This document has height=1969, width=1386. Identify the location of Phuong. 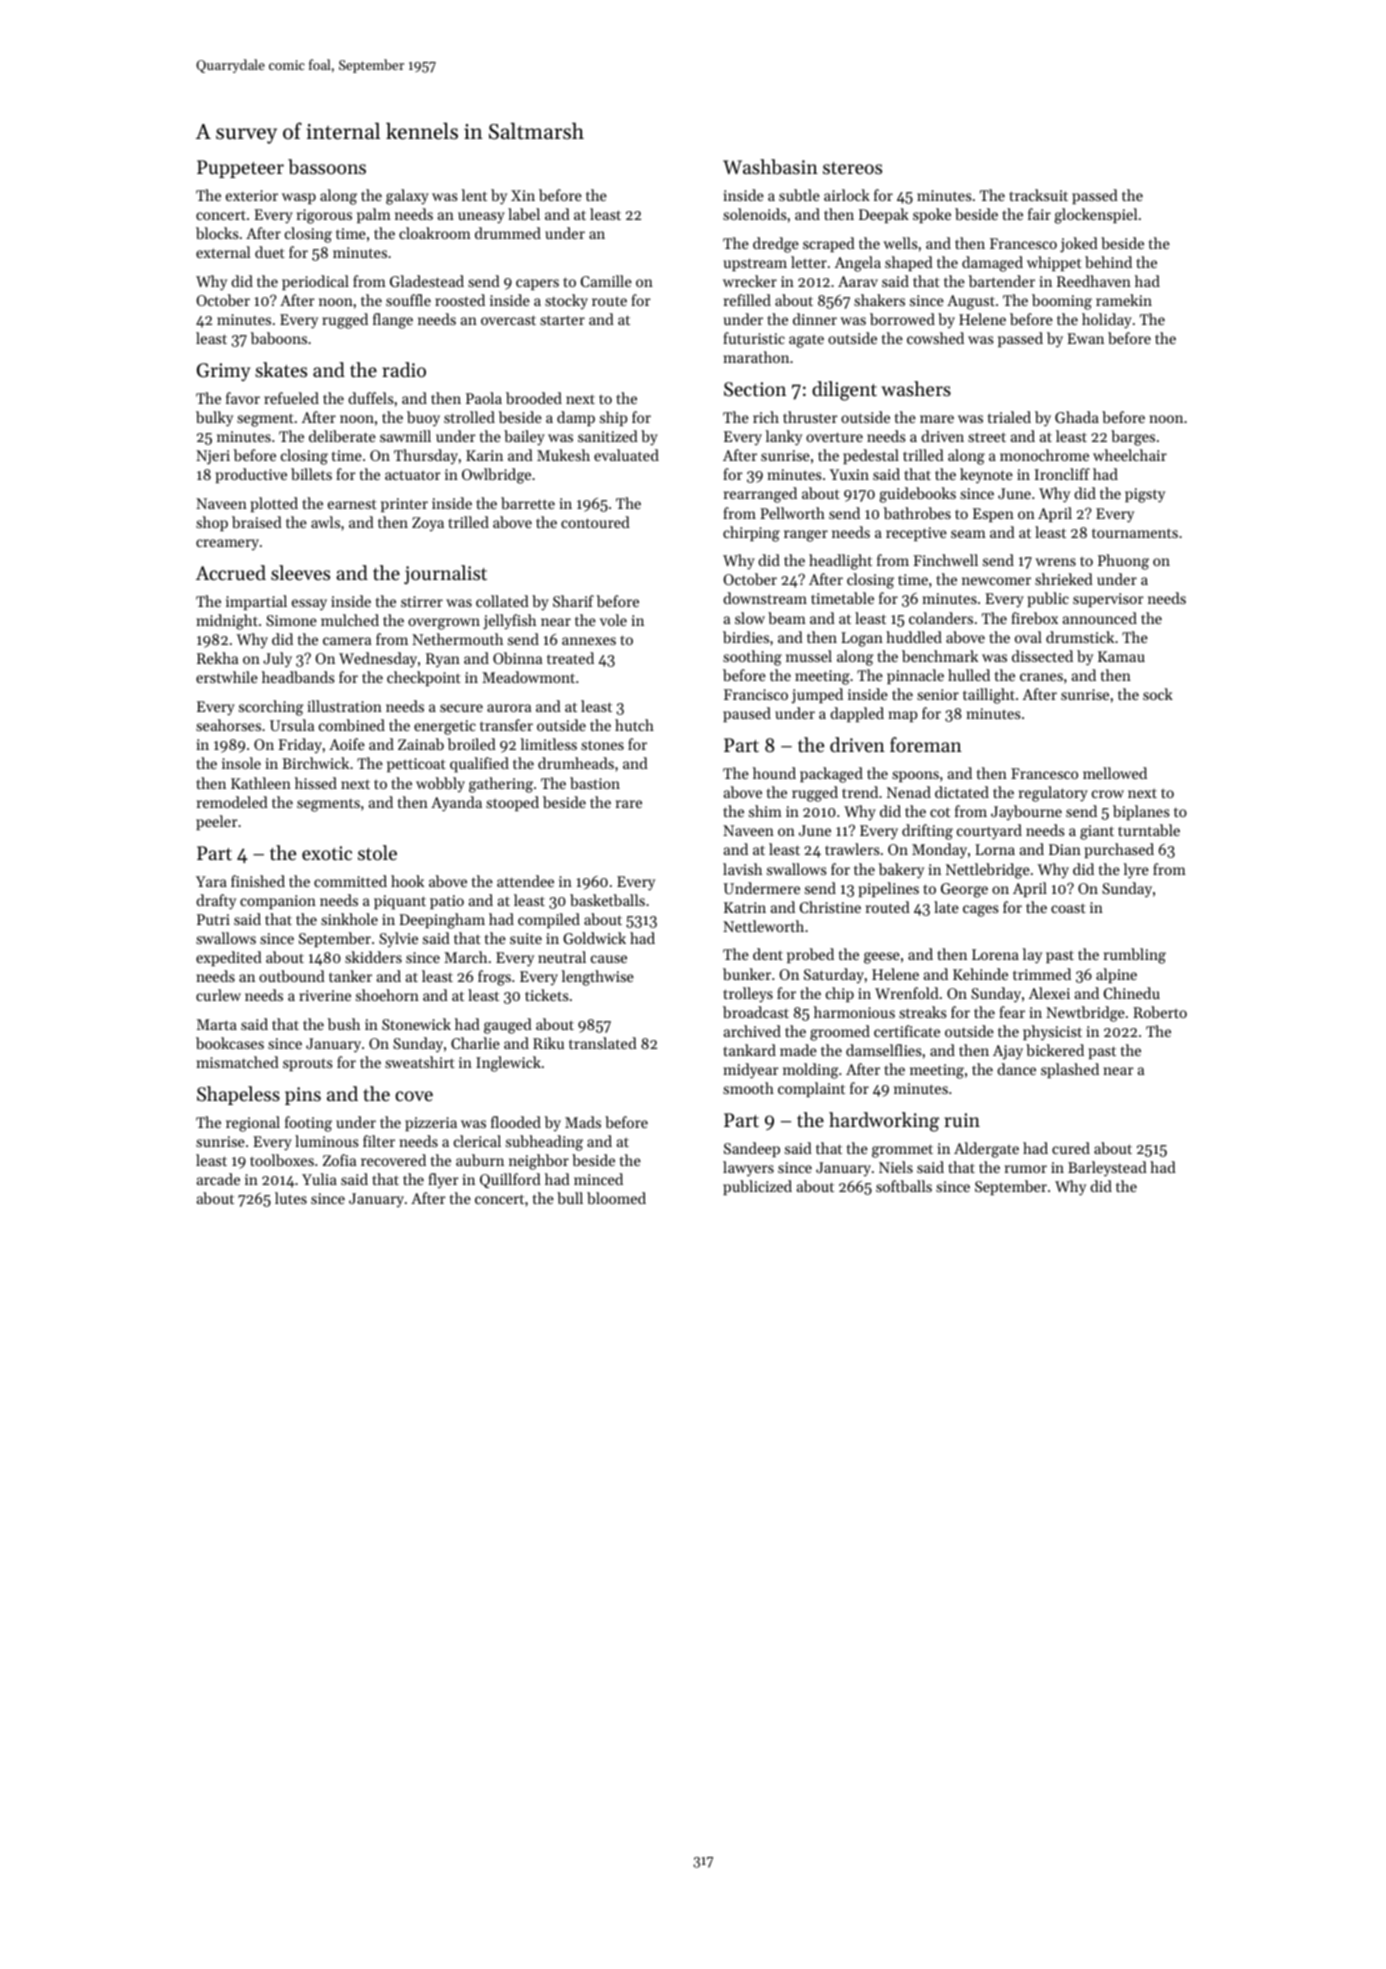
(1123, 562).
